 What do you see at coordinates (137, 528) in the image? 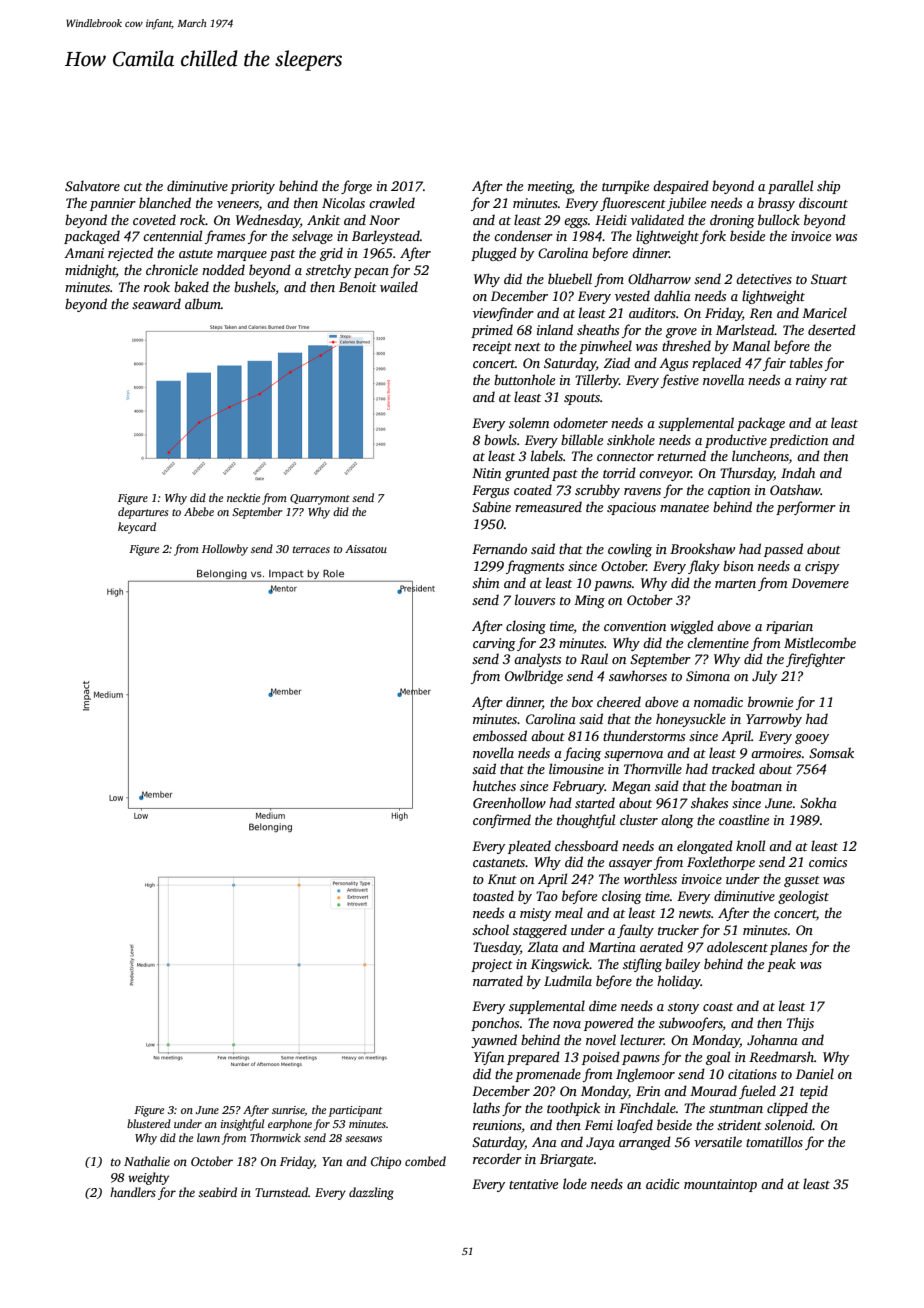
I see `keycard` at bounding box center [137, 528].
